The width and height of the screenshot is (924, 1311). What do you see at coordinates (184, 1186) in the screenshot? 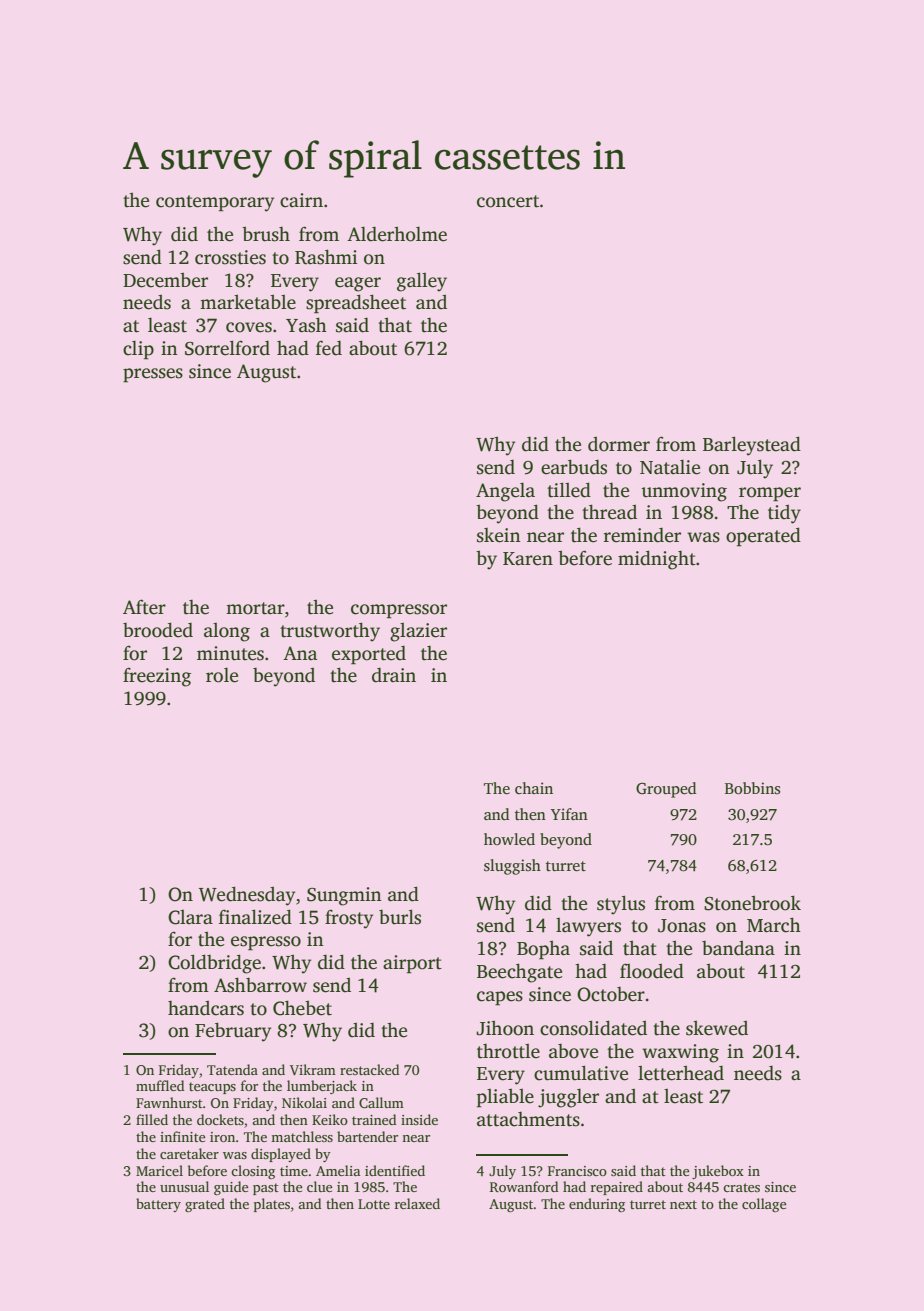
I see `unusual` at bounding box center [184, 1186].
